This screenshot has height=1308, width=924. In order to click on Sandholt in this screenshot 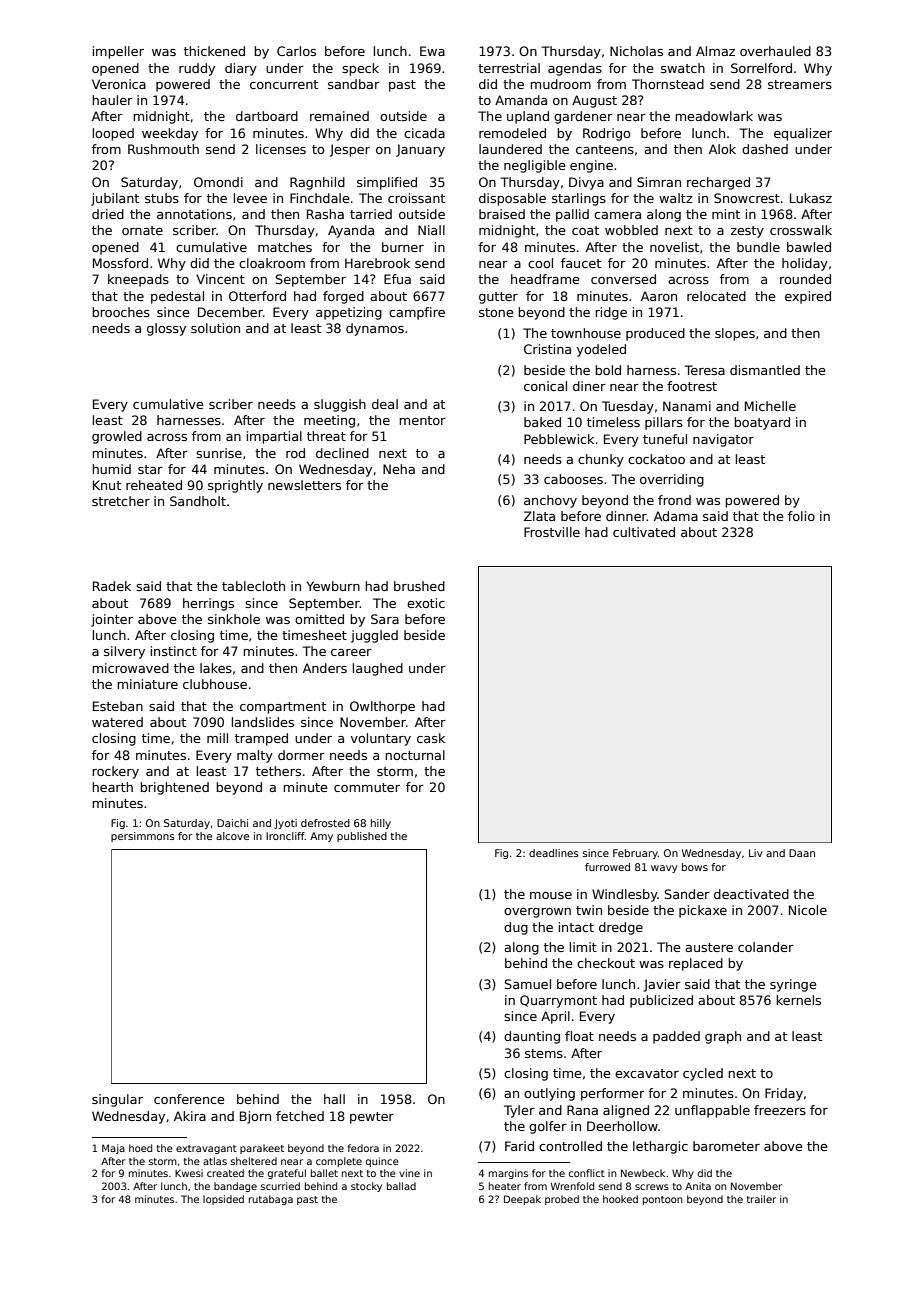, I will do `click(198, 501)`.
